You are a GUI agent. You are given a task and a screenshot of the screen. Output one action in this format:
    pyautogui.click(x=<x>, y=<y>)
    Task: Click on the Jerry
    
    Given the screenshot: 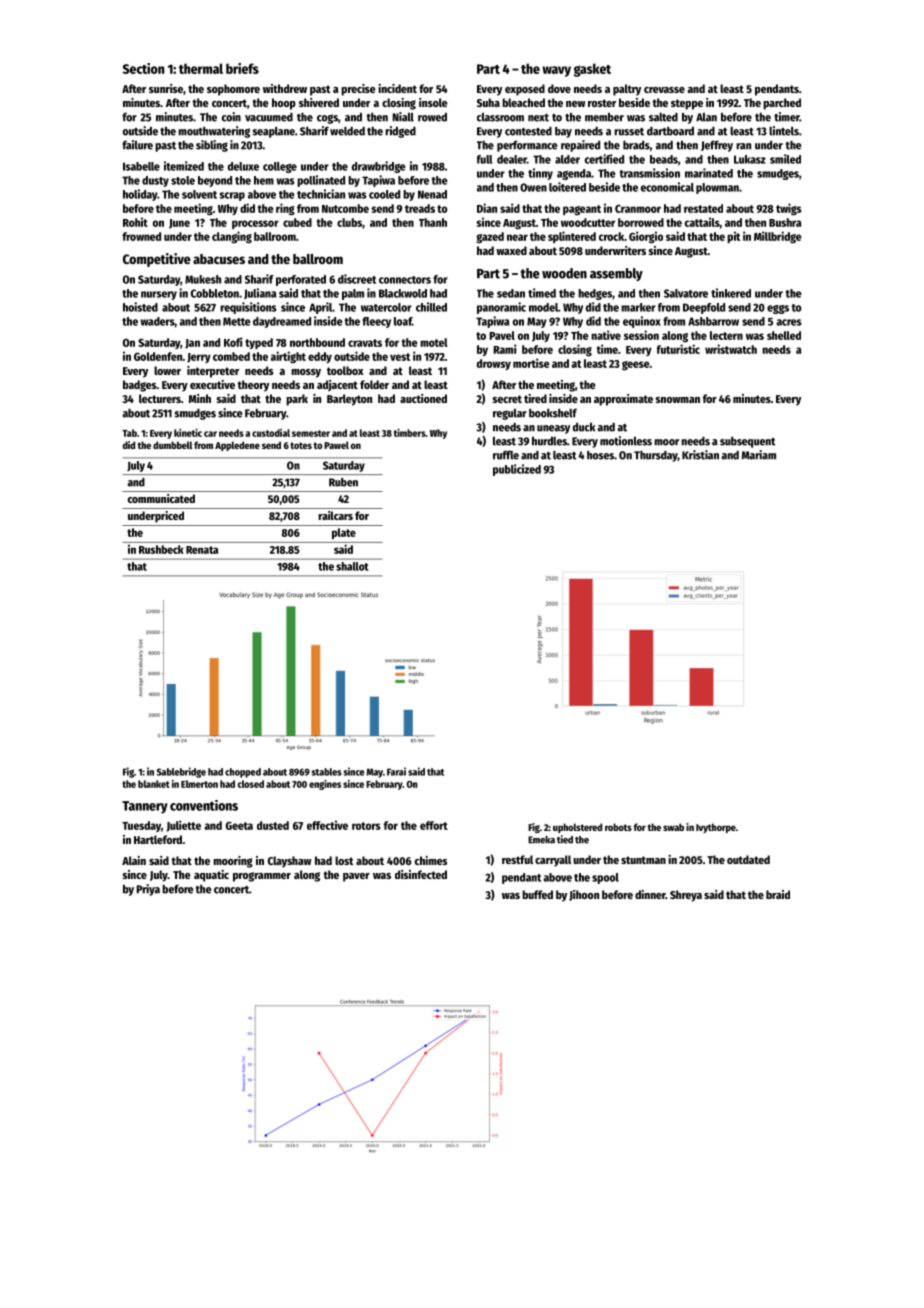 What is the action you would take?
    pyautogui.click(x=199, y=358)
